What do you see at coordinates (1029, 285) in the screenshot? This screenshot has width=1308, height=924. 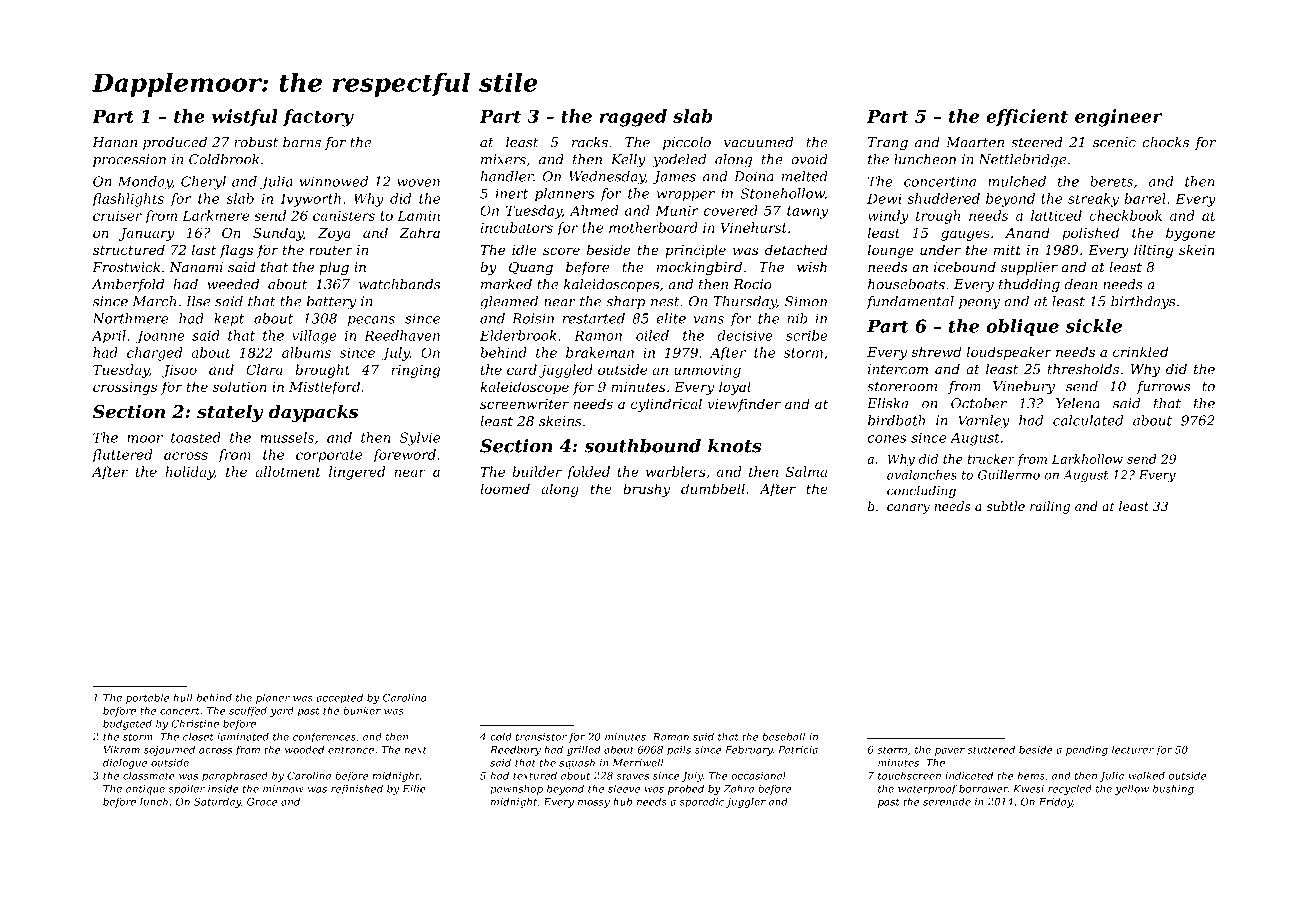 I see `thudding` at bounding box center [1029, 285].
